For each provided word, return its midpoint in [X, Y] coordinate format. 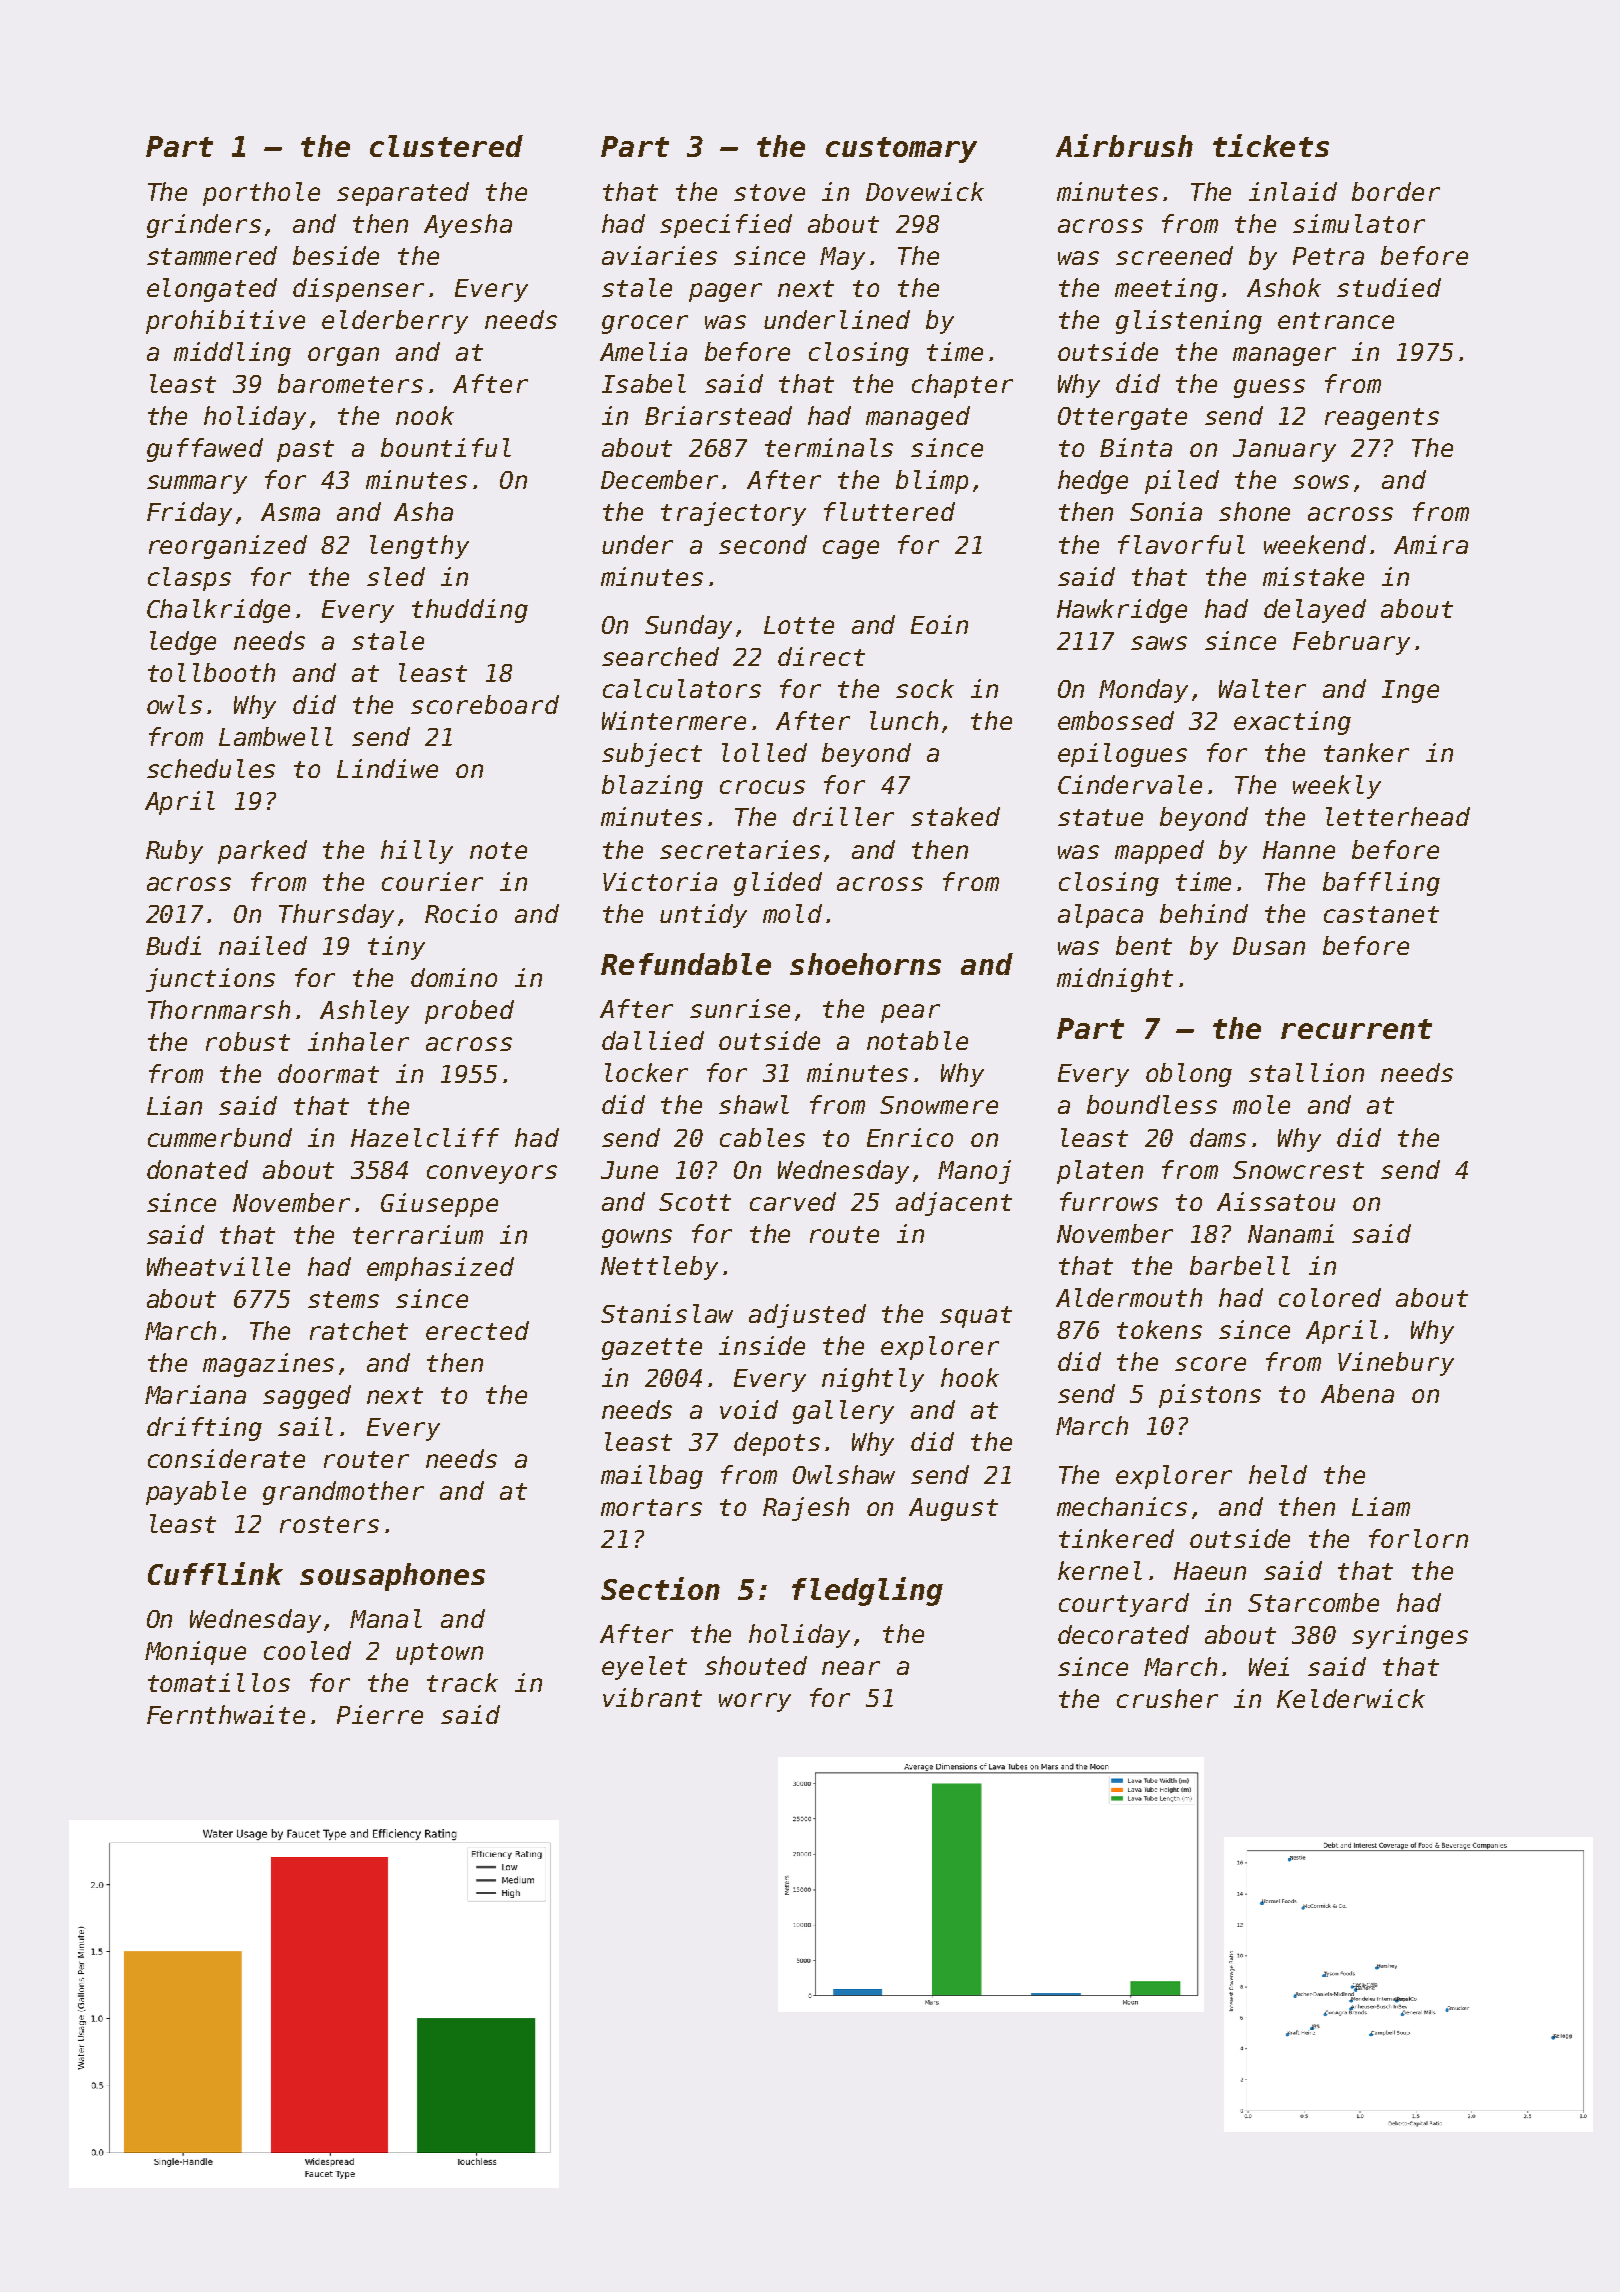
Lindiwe [387, 768]
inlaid [1293, 191]
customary [901, 150]
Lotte [799, 625]
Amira [1431, 544]
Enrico [910, 1137]
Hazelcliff [425, 1137]
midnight [1115, 980]
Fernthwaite [226, 1714]
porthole [261, 194]
